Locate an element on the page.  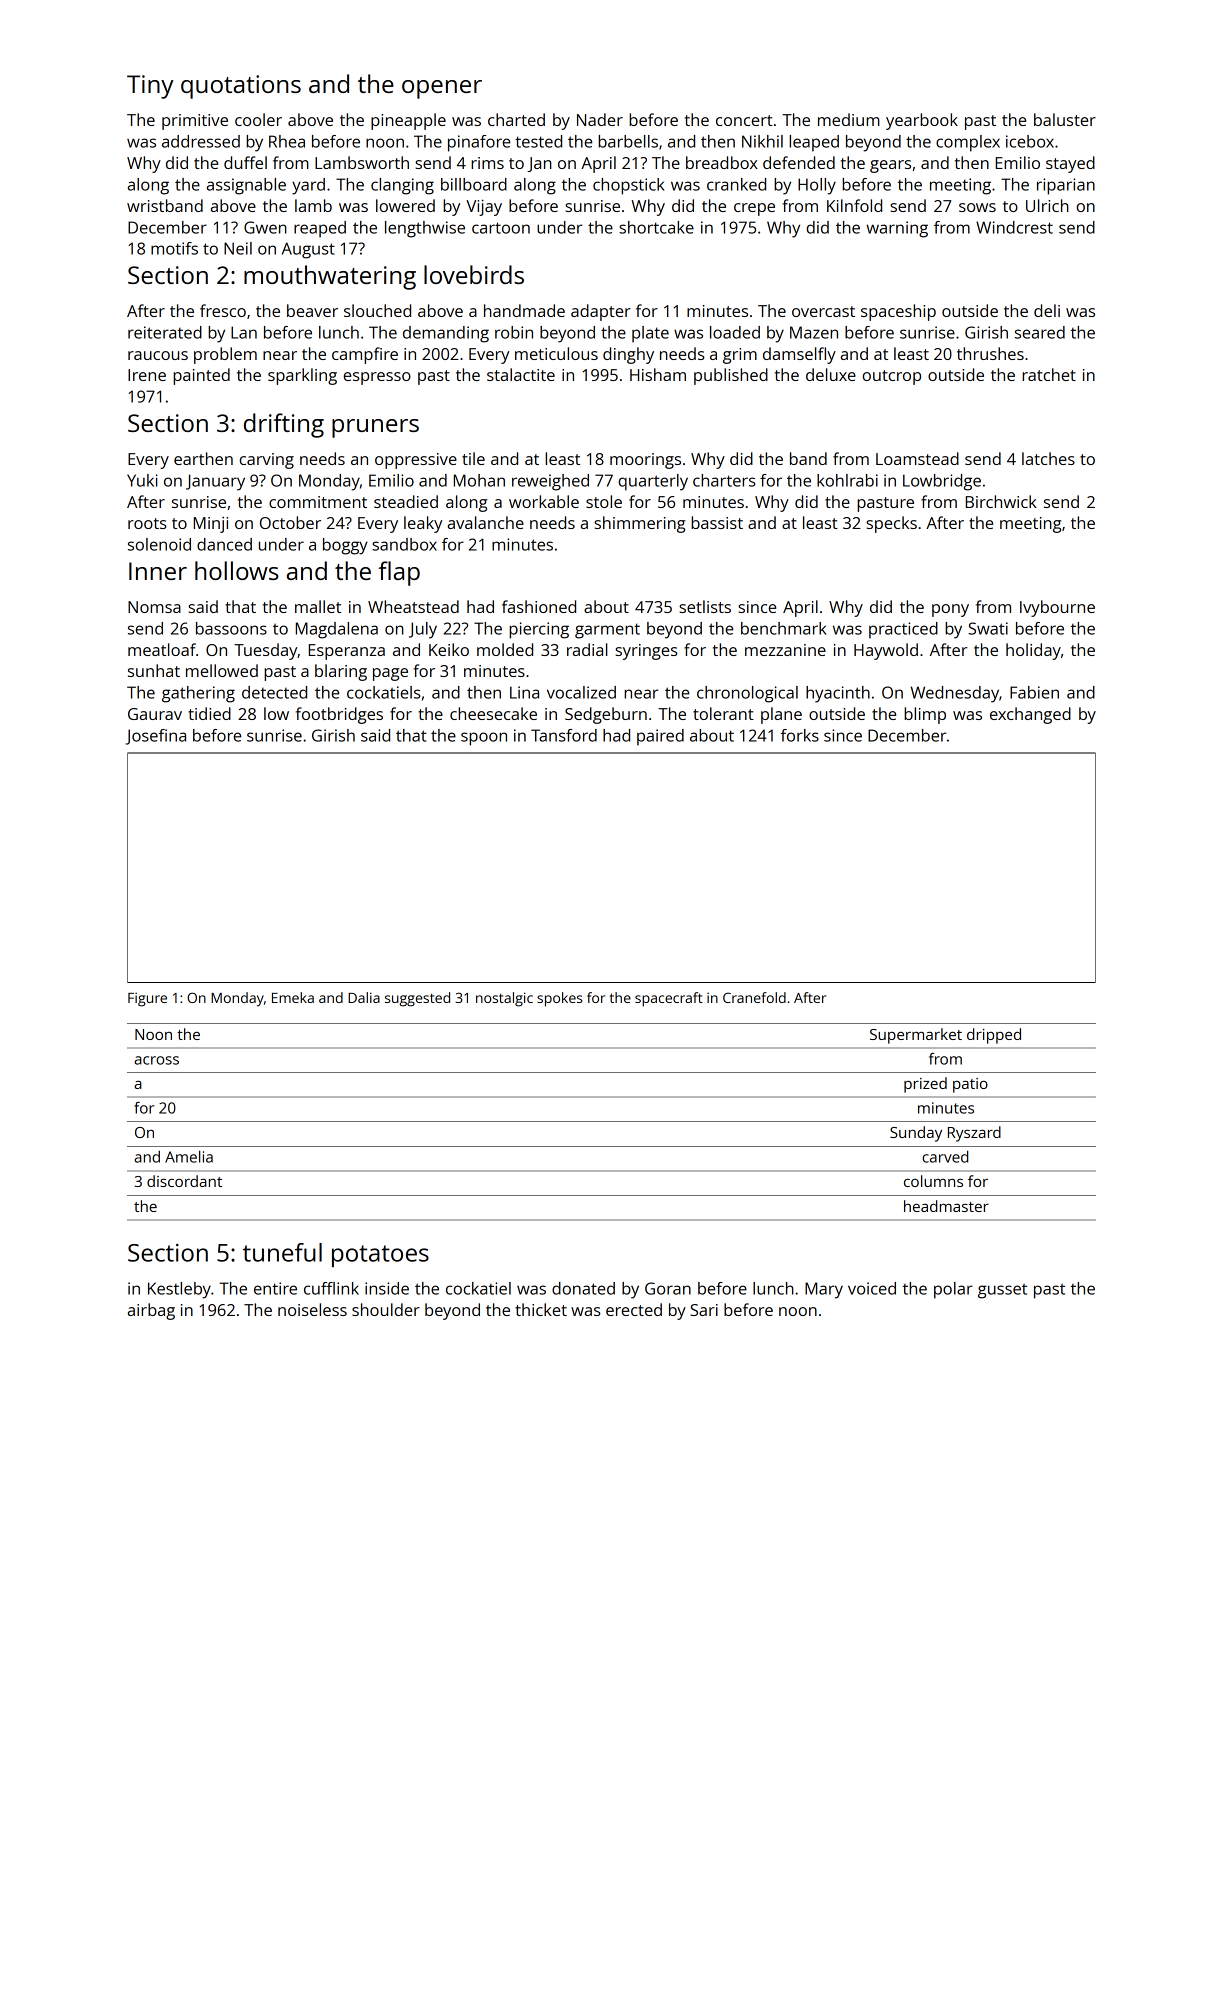
Minji is located at coordinates (211, 524).
